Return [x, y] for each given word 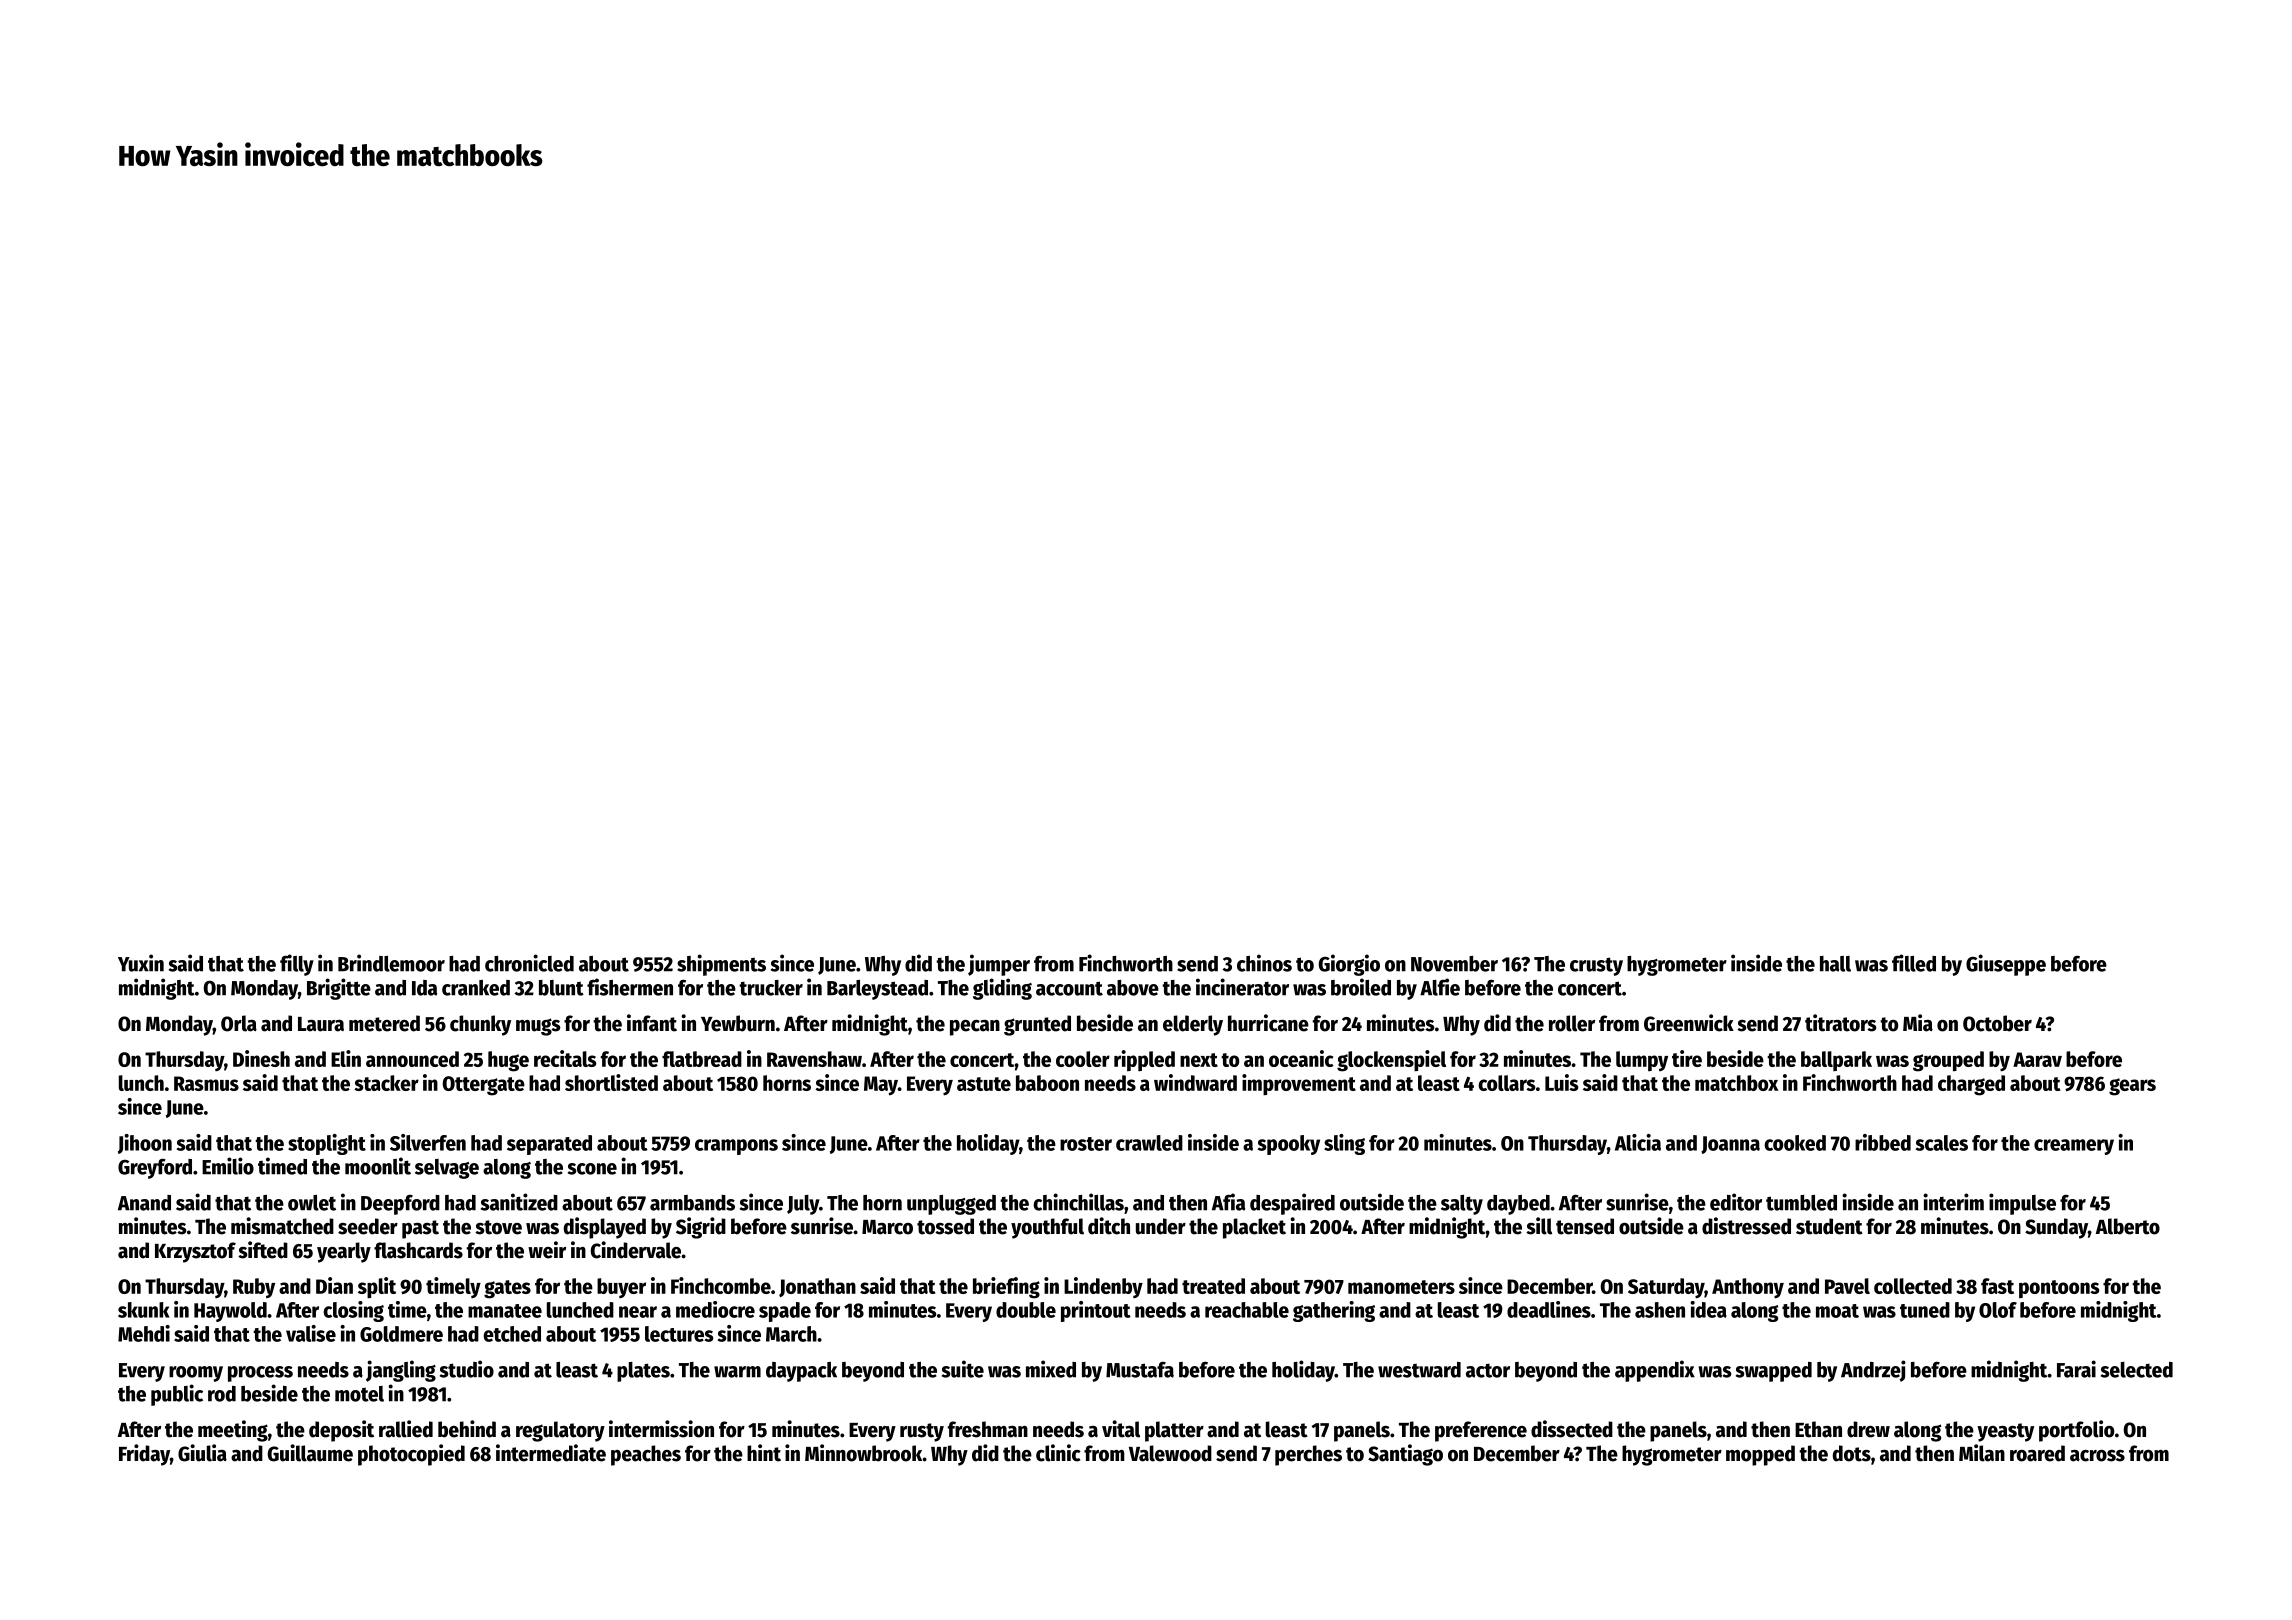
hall [1835, 964]
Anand [144, 1203]
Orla [239, 1023]
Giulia [202, 1453]
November [1454, 964]
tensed [1585, 1226]
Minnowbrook [864, 1453]
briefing [1006, 1288]
